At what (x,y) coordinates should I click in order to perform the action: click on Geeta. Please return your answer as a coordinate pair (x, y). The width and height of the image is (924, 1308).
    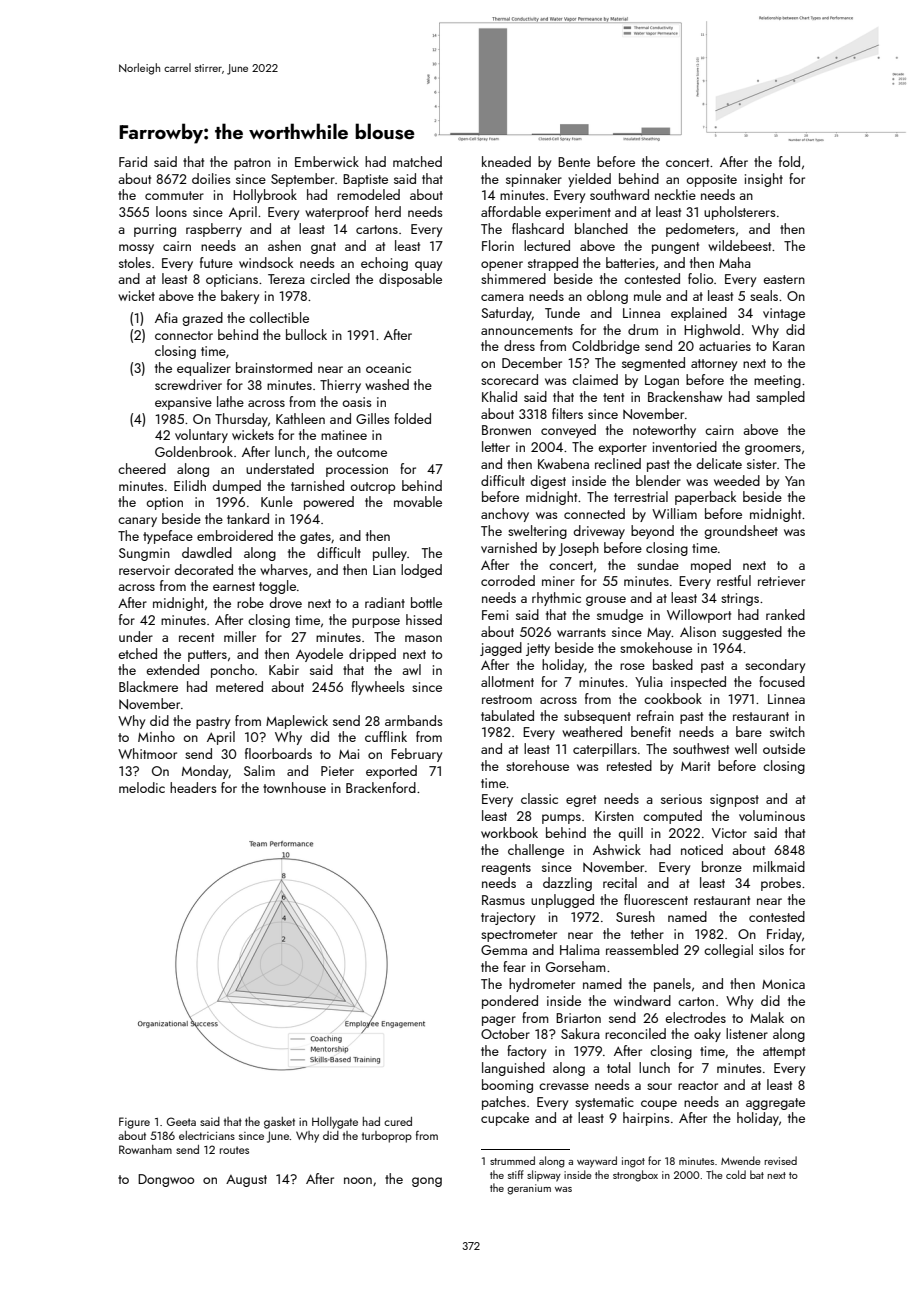
    Looking at the image, I should click on (181, 1121).
